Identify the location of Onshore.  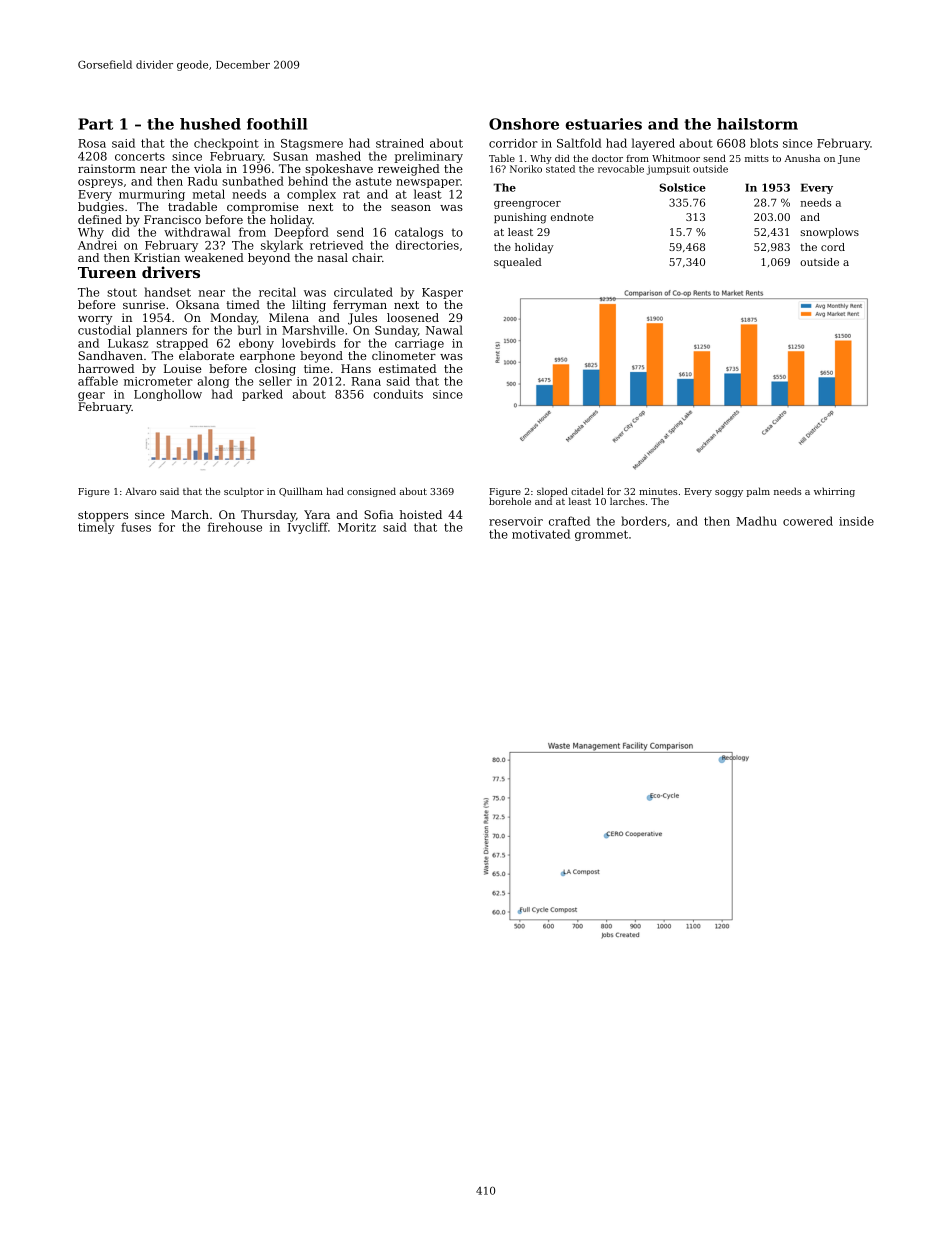
(524, 124).
